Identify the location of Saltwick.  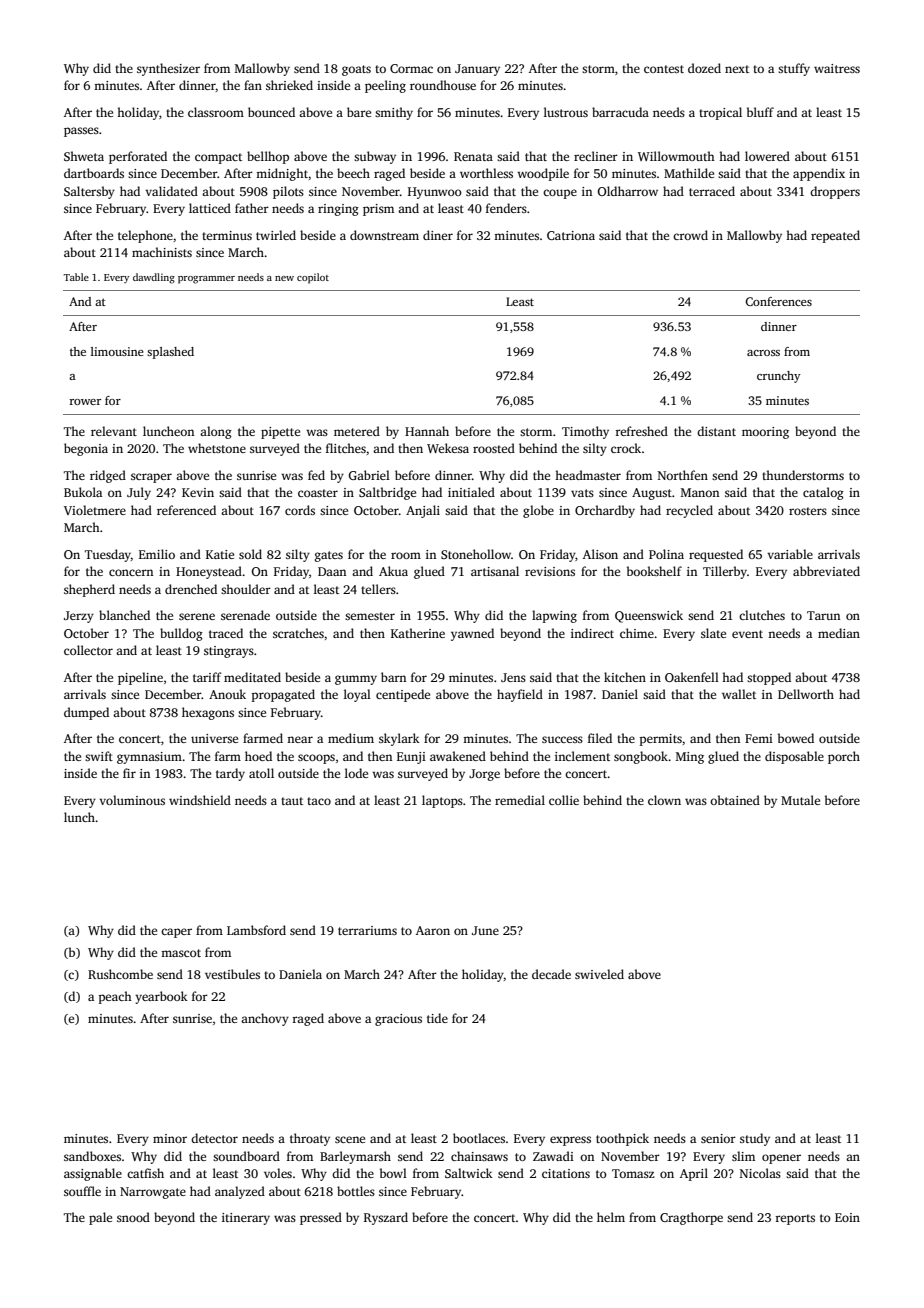
(469, 1173).
